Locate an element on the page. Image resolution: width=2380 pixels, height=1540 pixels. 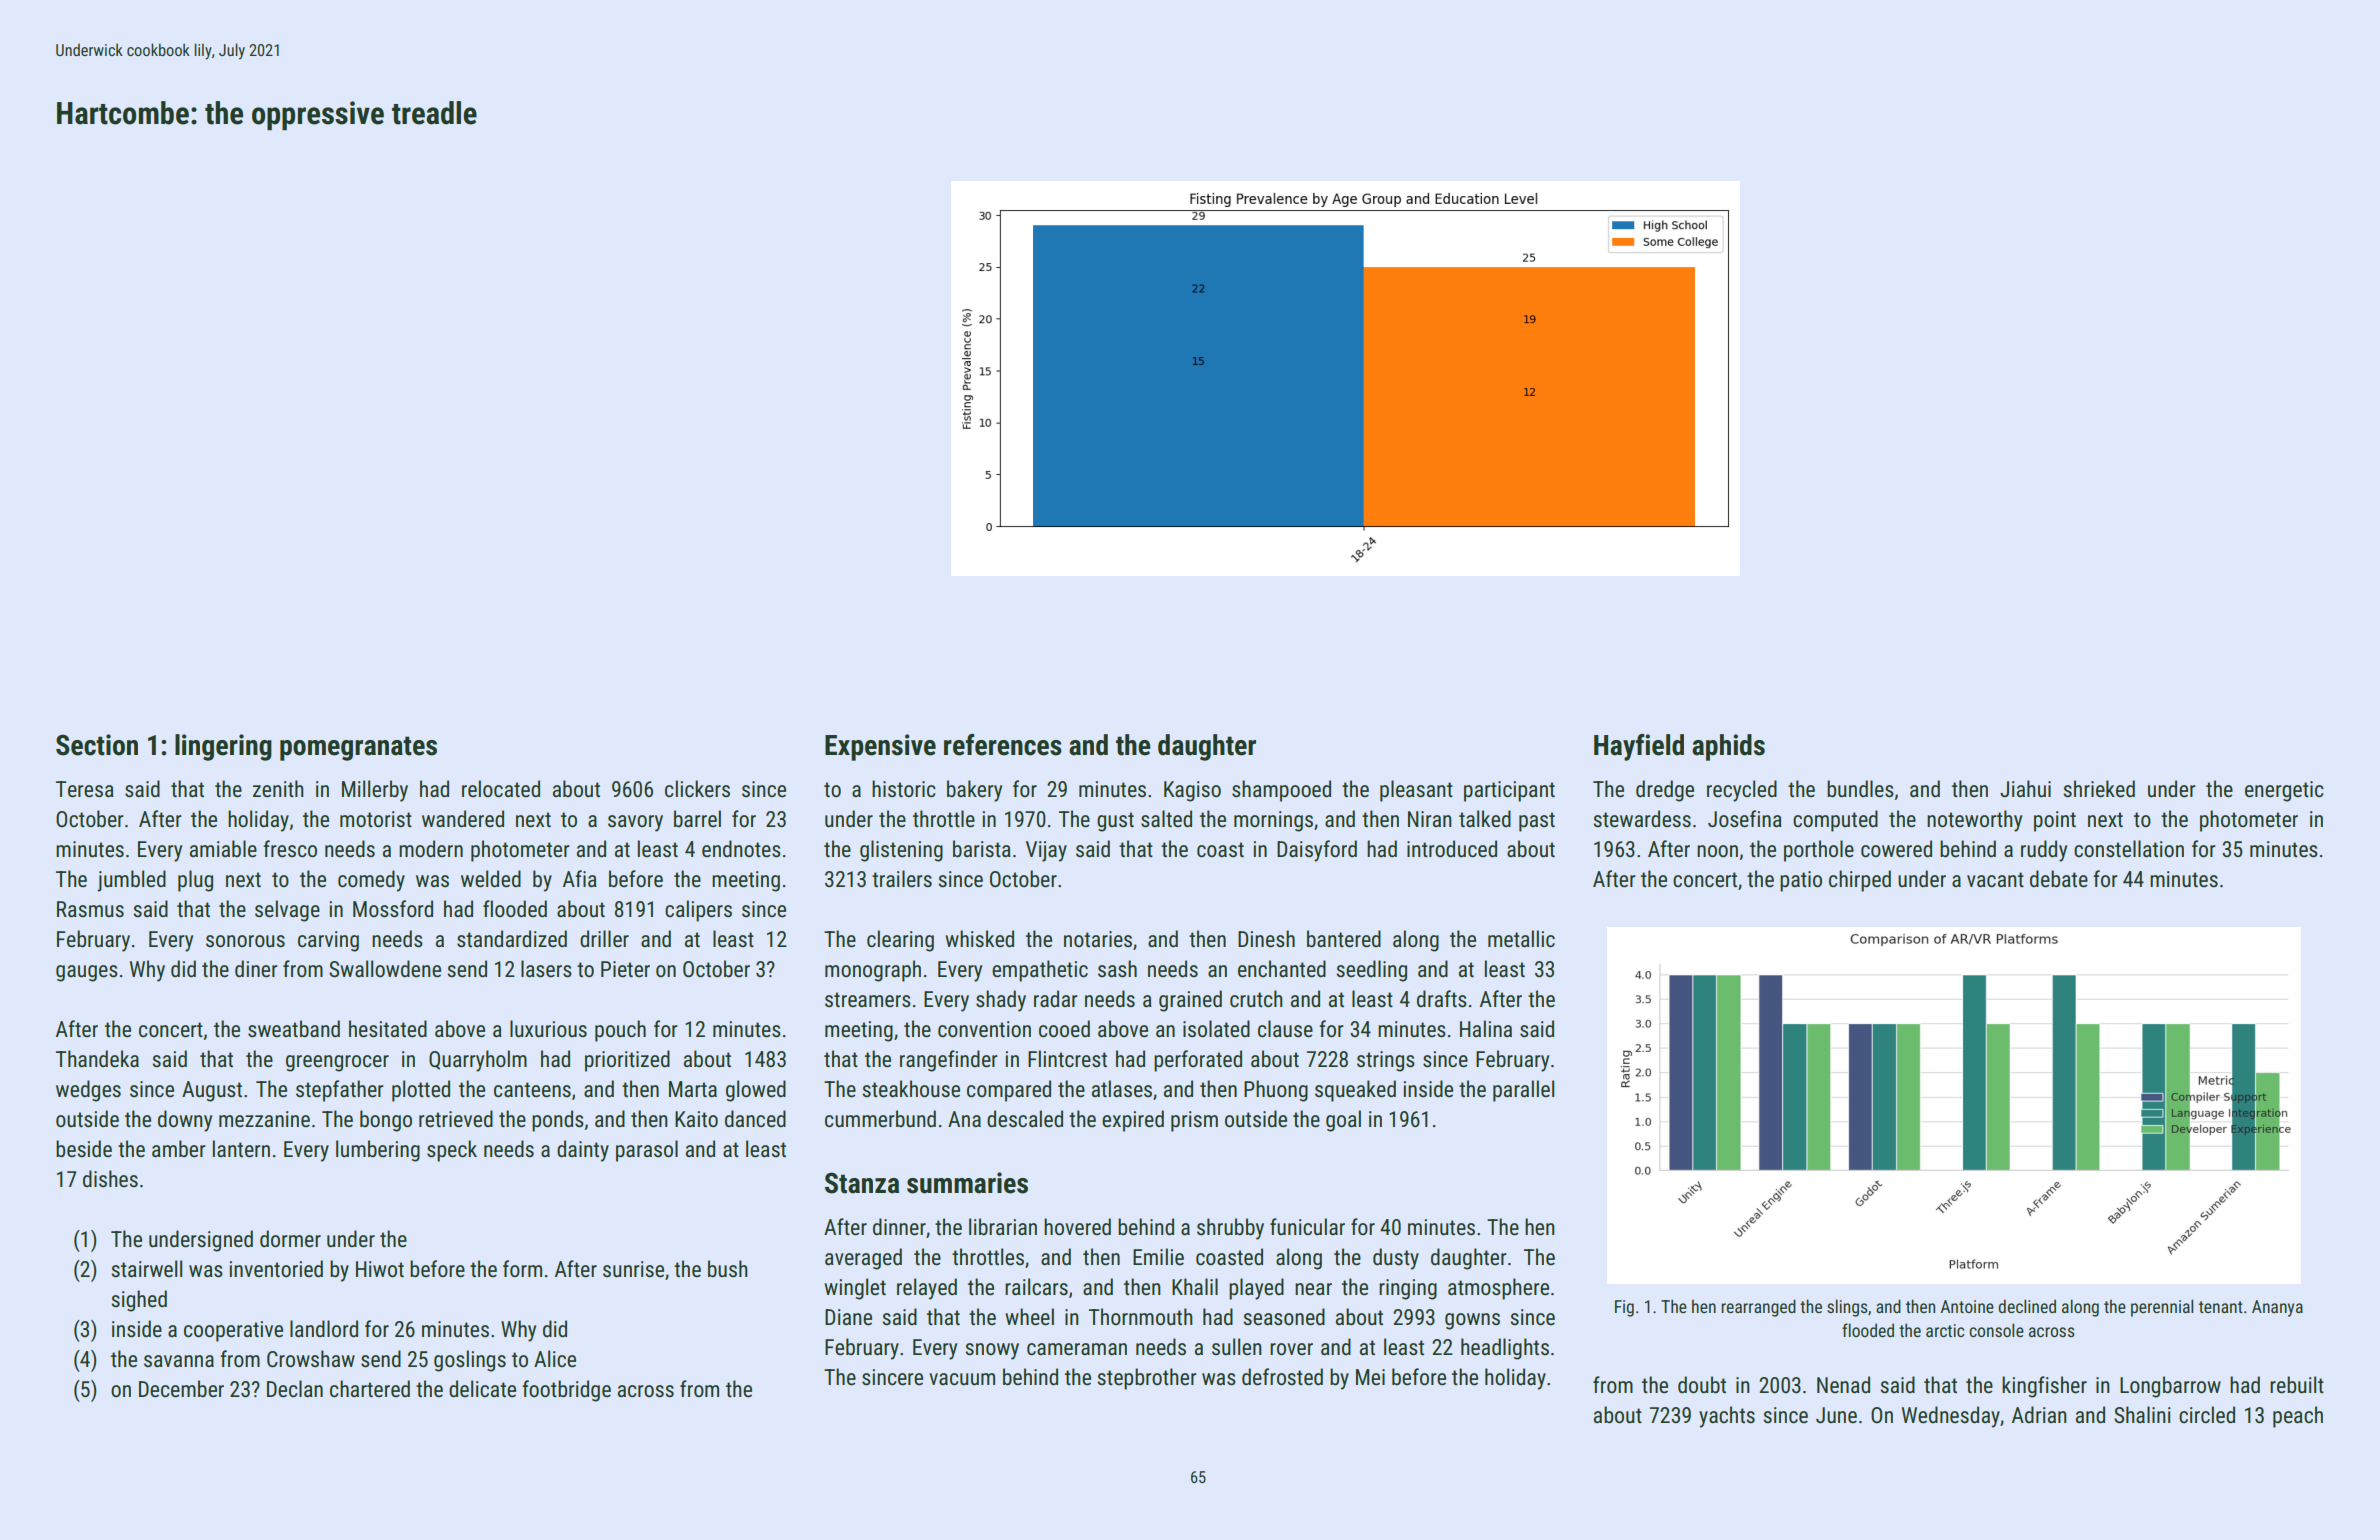
goal is located at coordinates (1343, 1121).
